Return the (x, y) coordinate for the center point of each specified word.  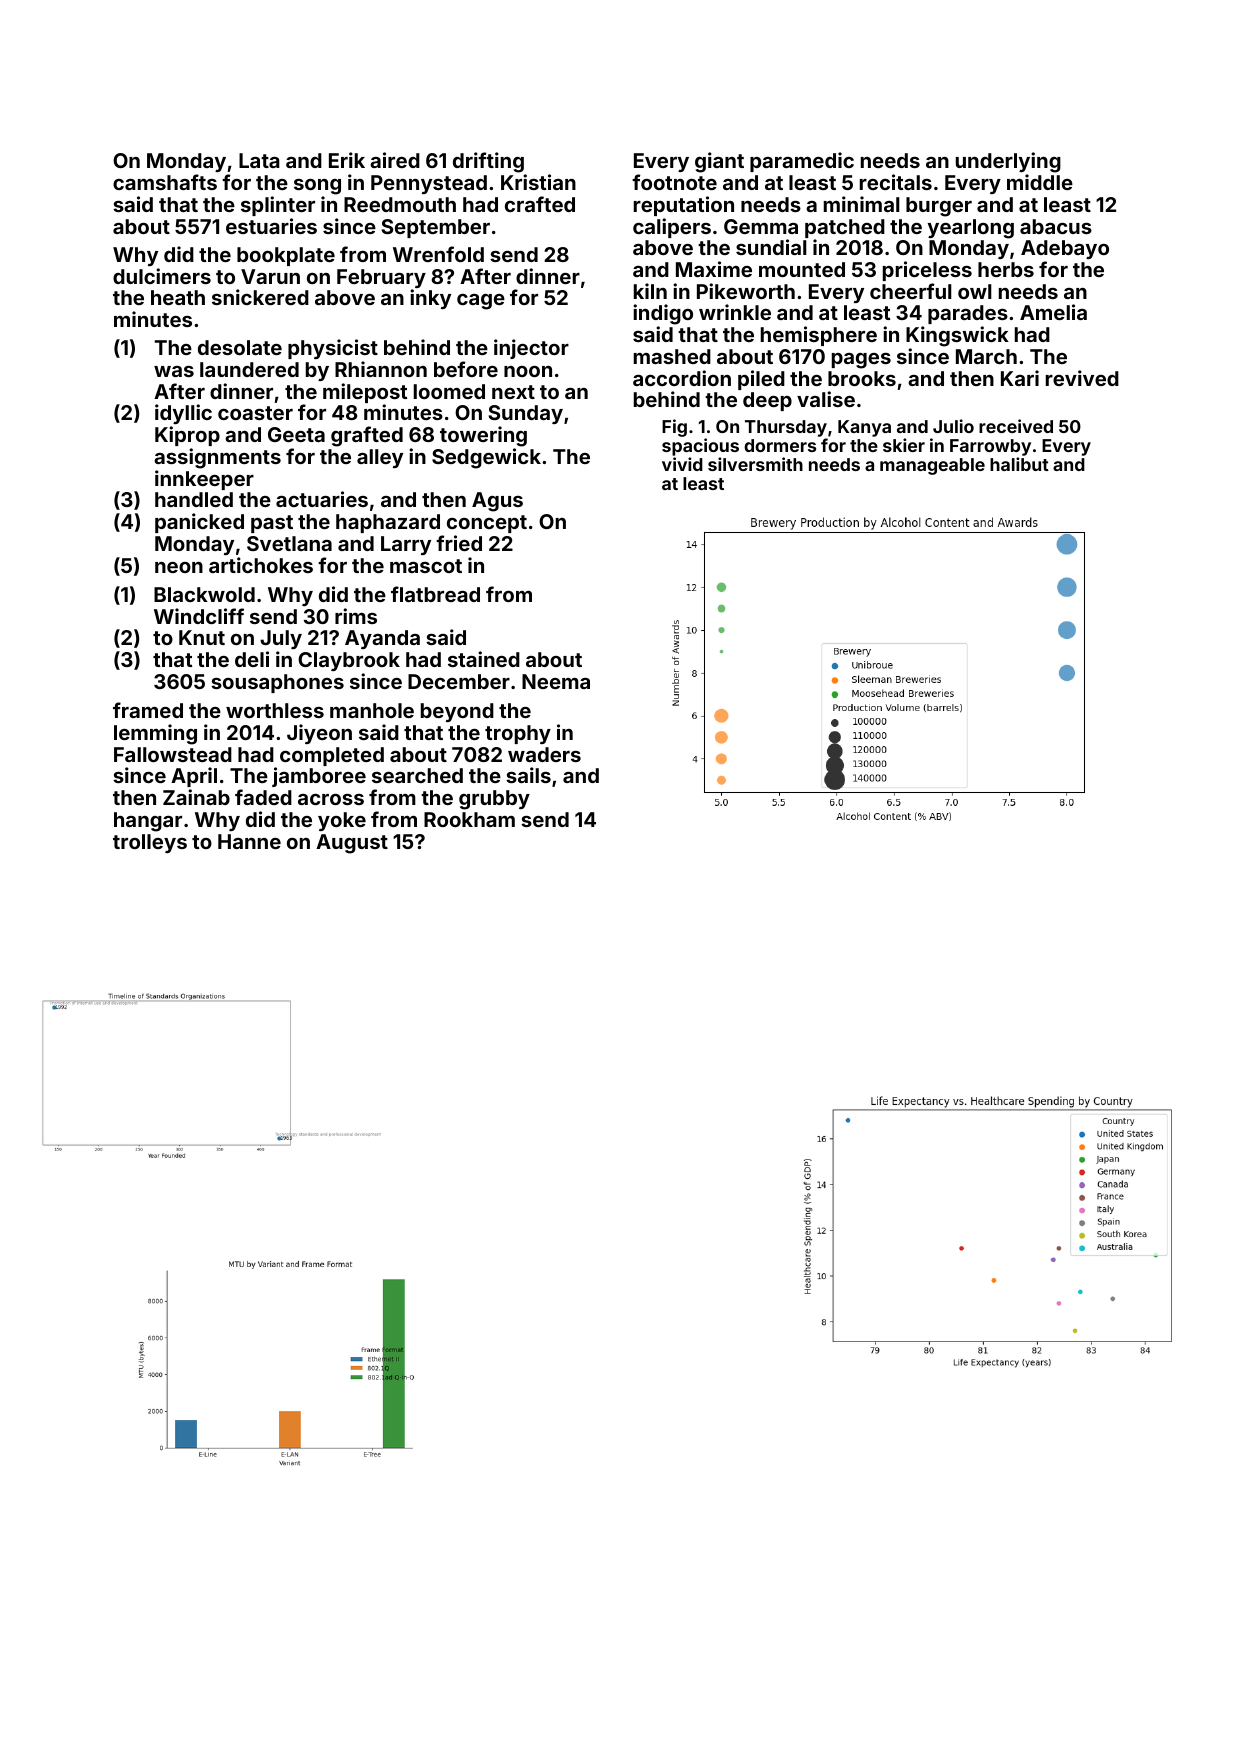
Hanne (249, 841)
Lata (259, 160)
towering (483, 436)
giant (719, 162)
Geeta (296, 434)
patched (845, 228)
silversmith (755, 464)
